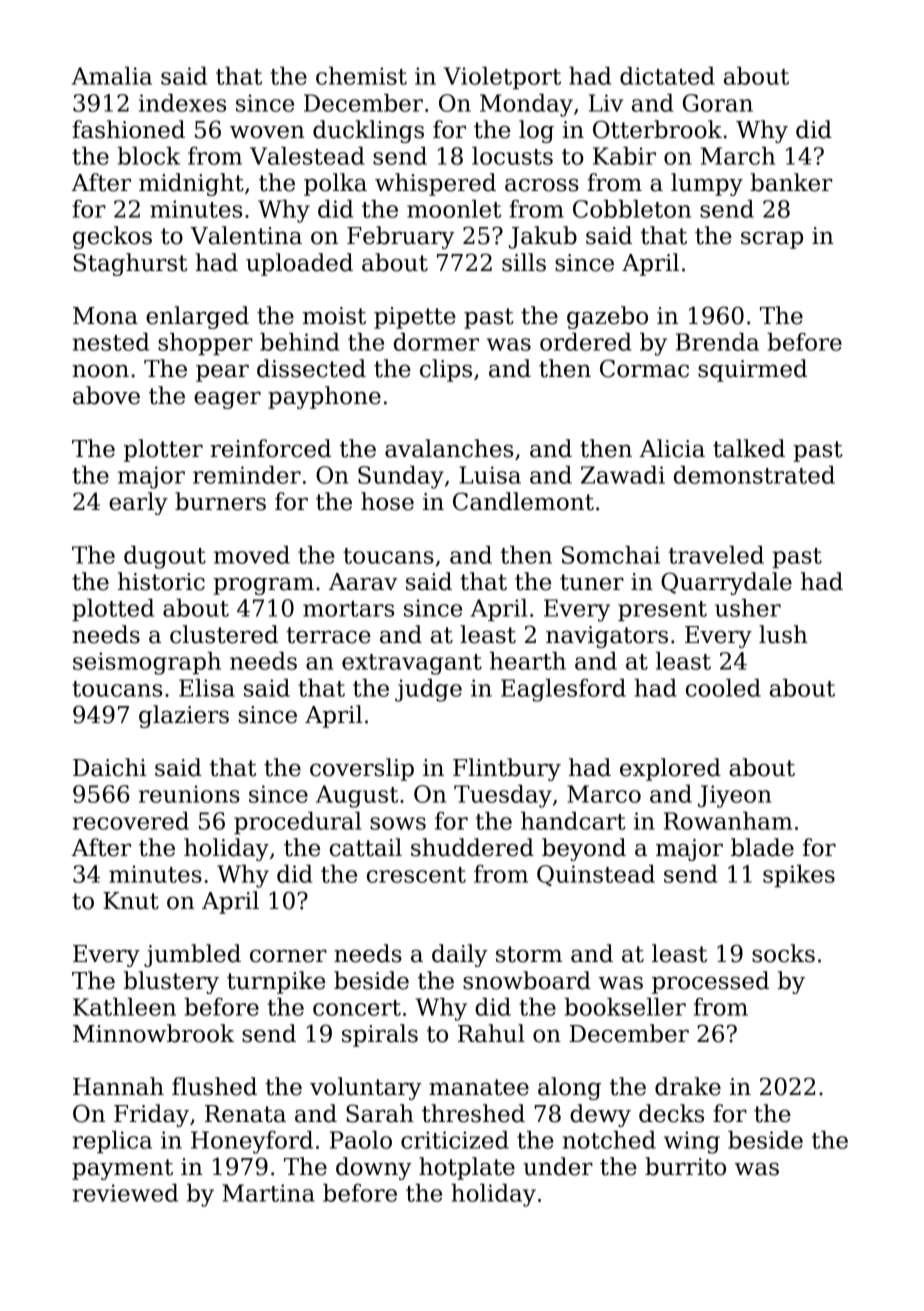  What do you see at coordinates (387, 501) in the page?
I see `hose` at bounding box center [387, 501].
